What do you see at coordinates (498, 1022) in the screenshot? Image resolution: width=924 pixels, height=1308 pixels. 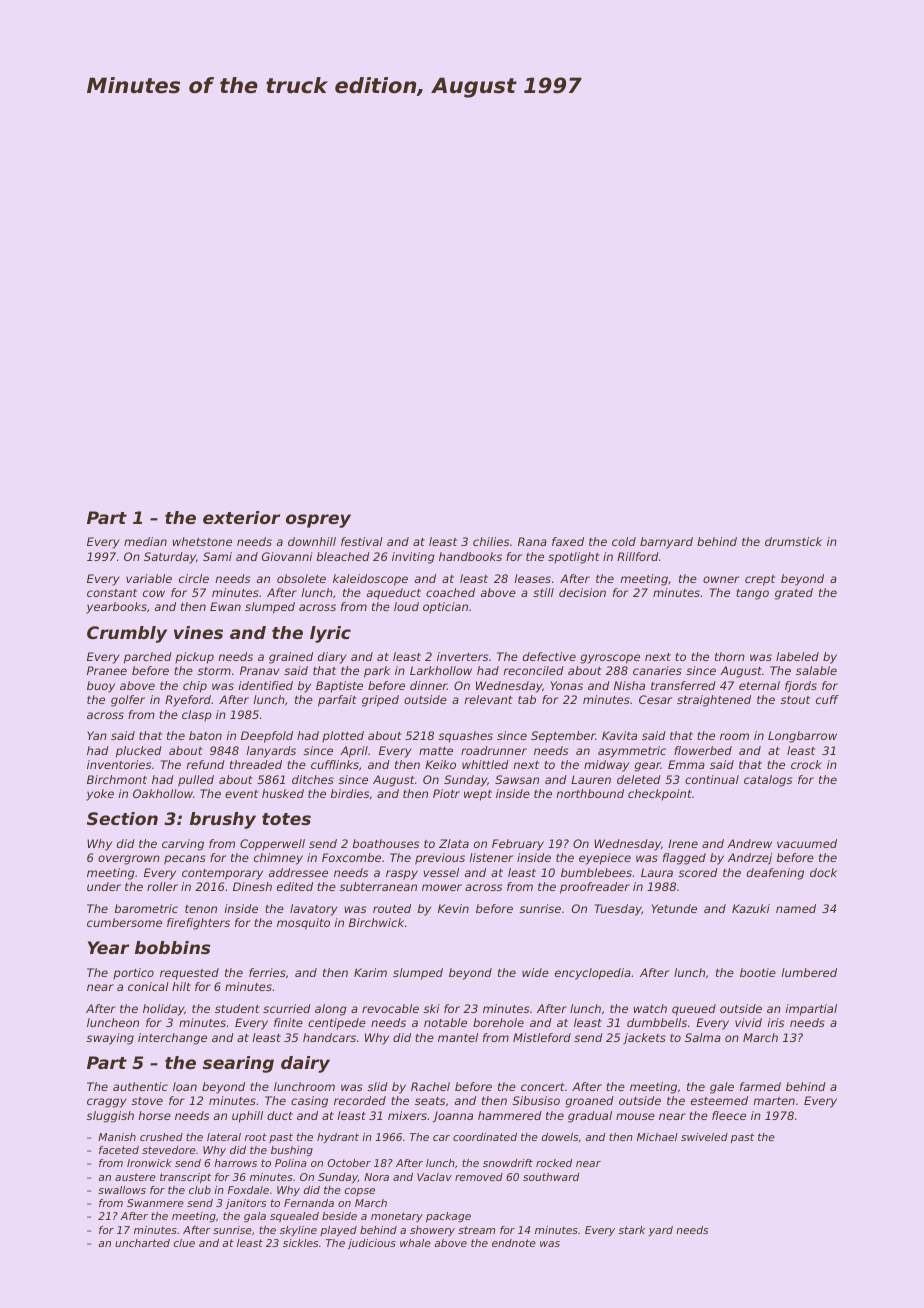 I see `borehole` at bounding box center [498, 1022].
